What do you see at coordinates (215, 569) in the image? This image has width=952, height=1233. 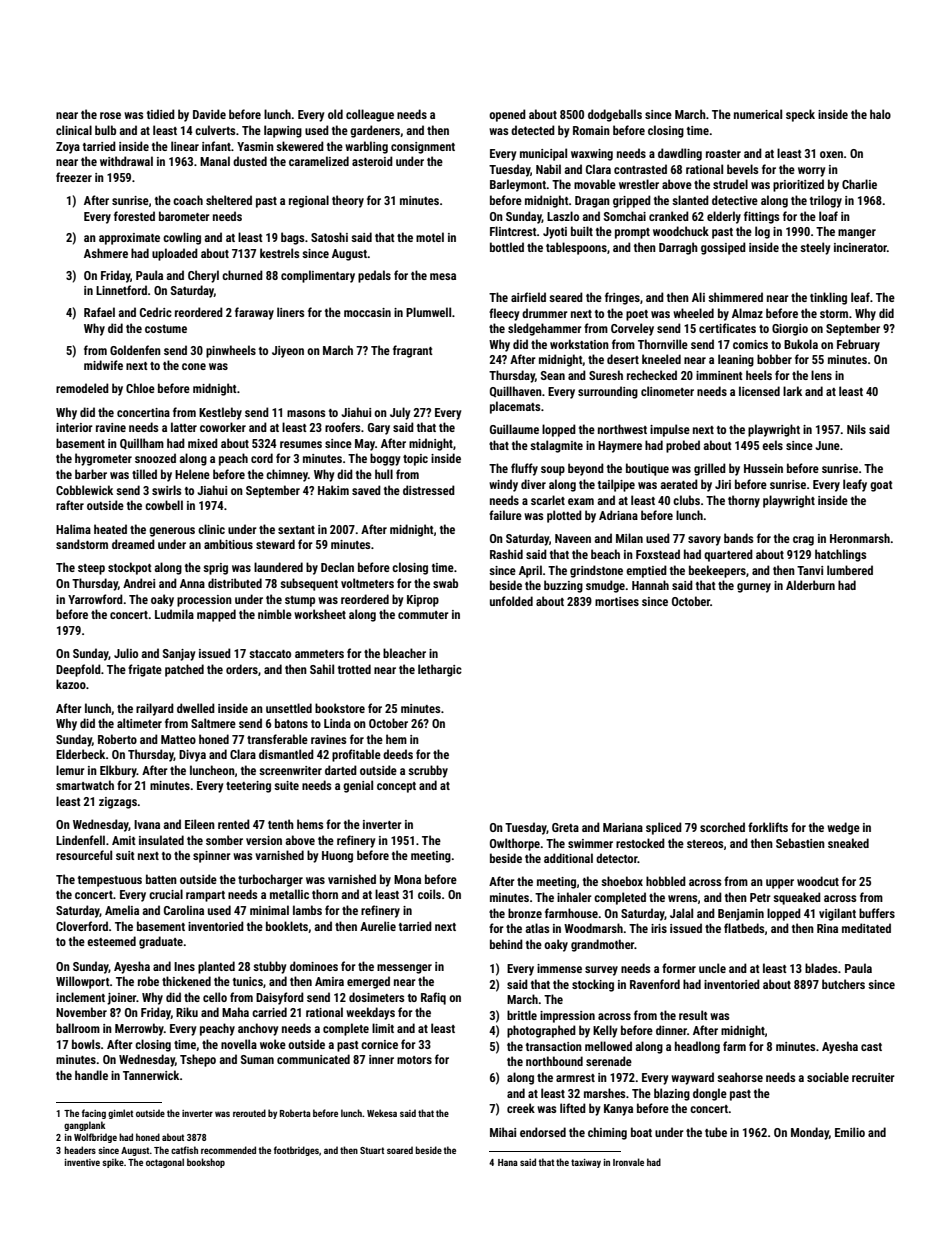 I see `sprig` at bounding box center [215, 569].
